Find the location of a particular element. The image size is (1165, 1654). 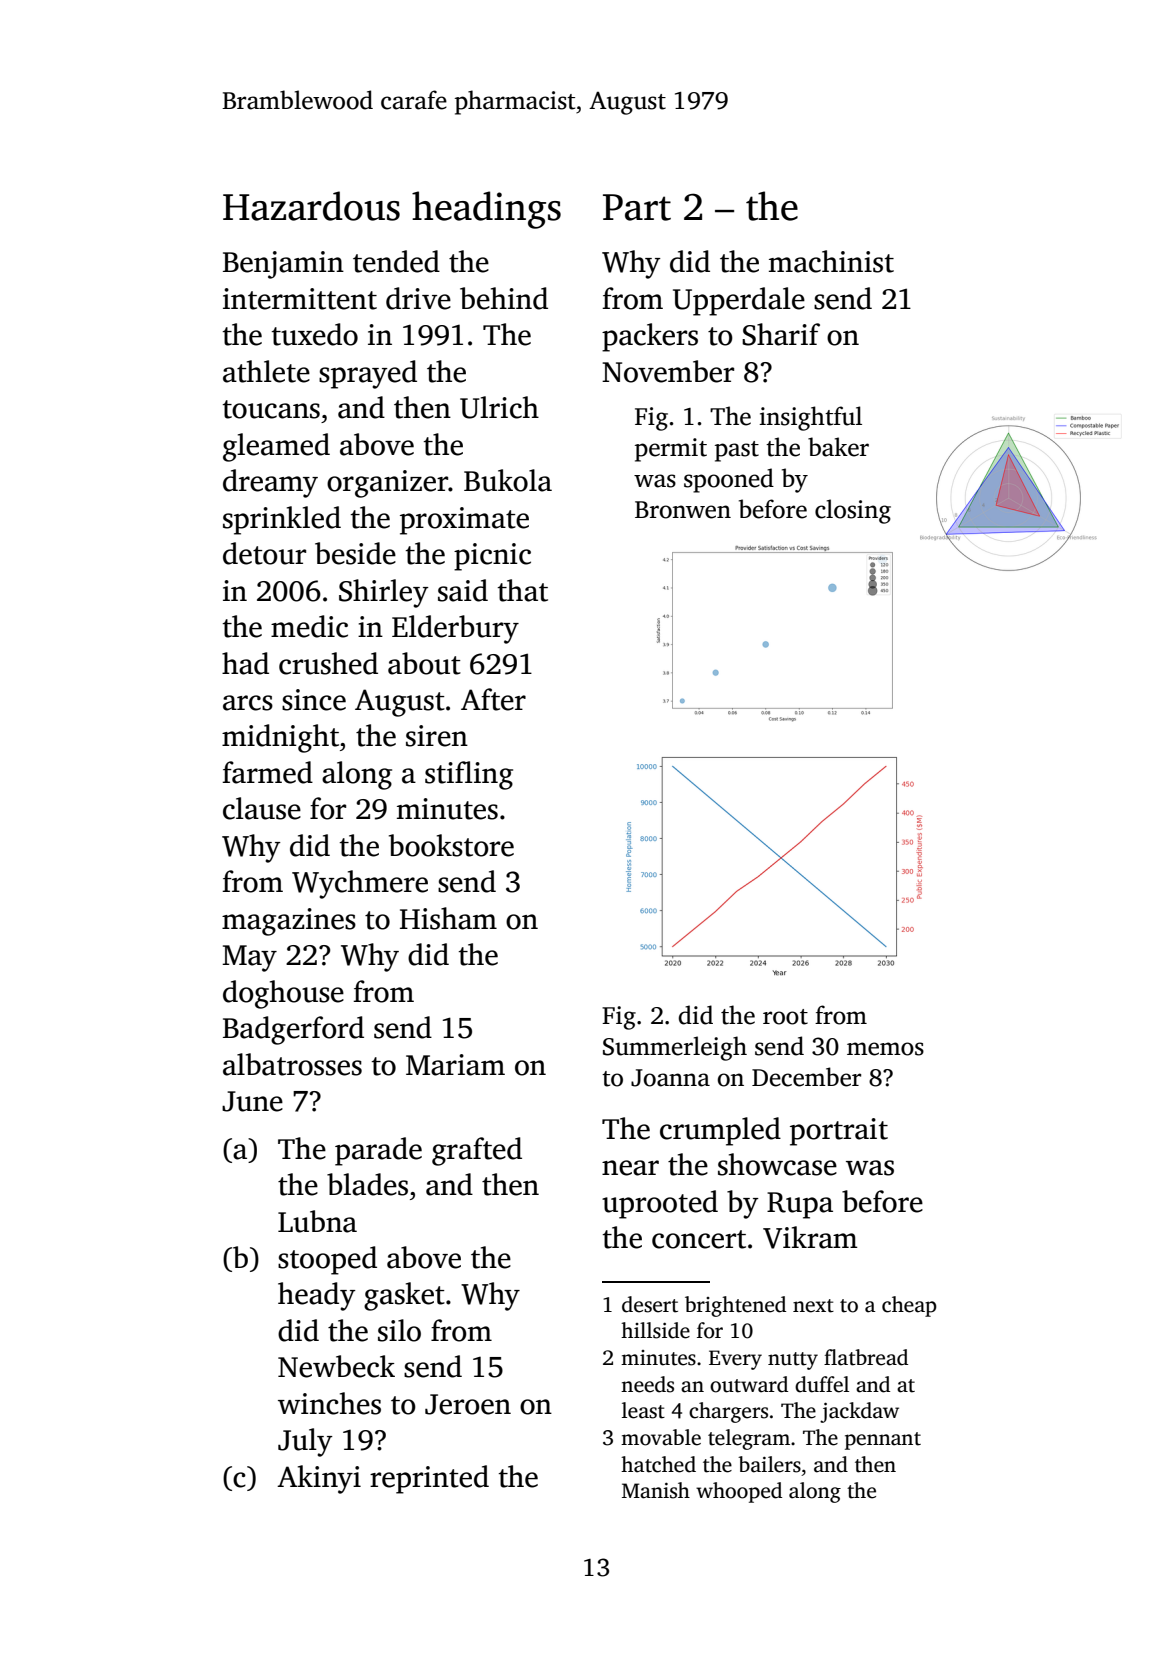

magazines is located at coordinates (289, 922).
